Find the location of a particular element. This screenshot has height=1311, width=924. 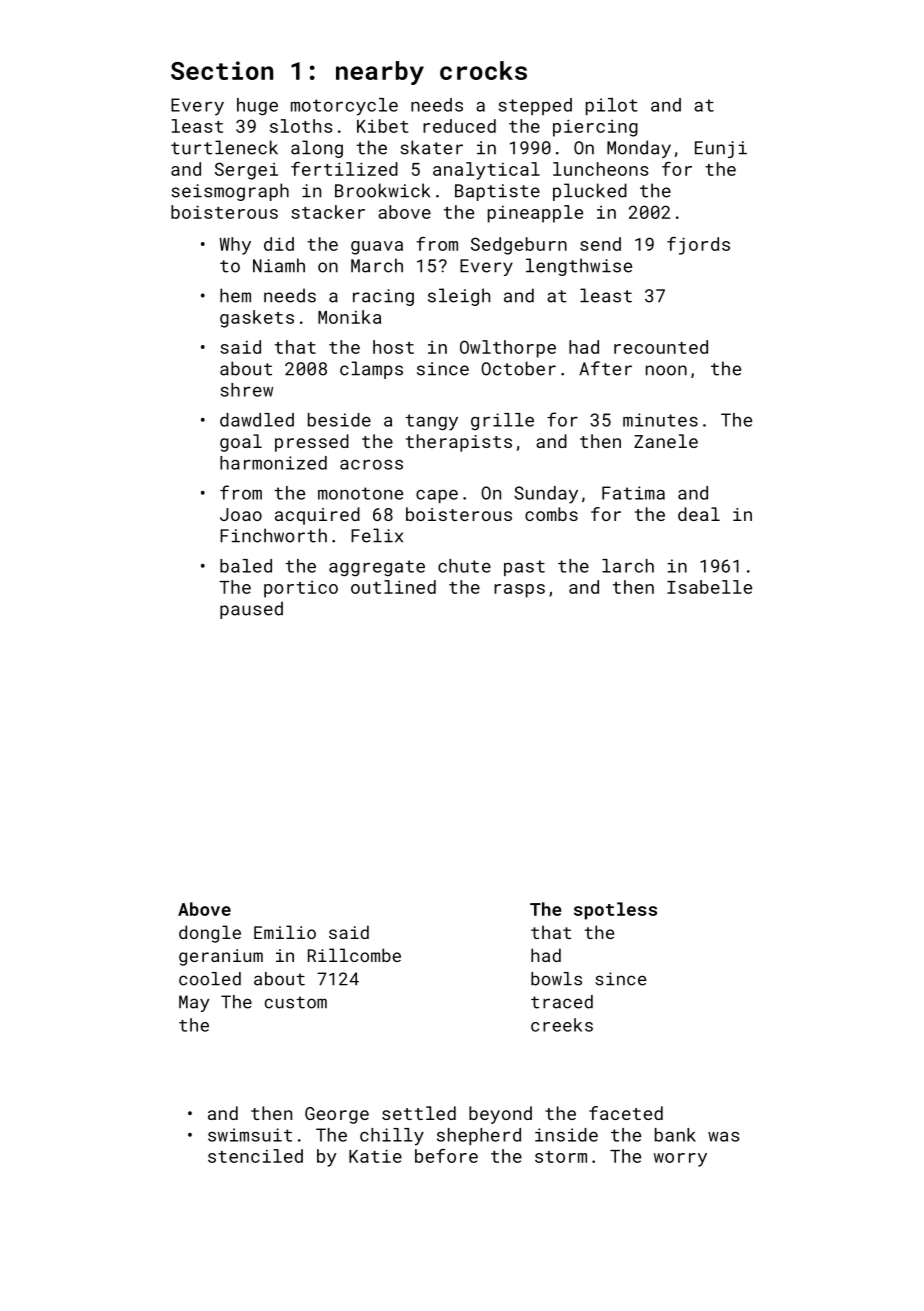

stenciled is located at coordinates (255, 1156).
